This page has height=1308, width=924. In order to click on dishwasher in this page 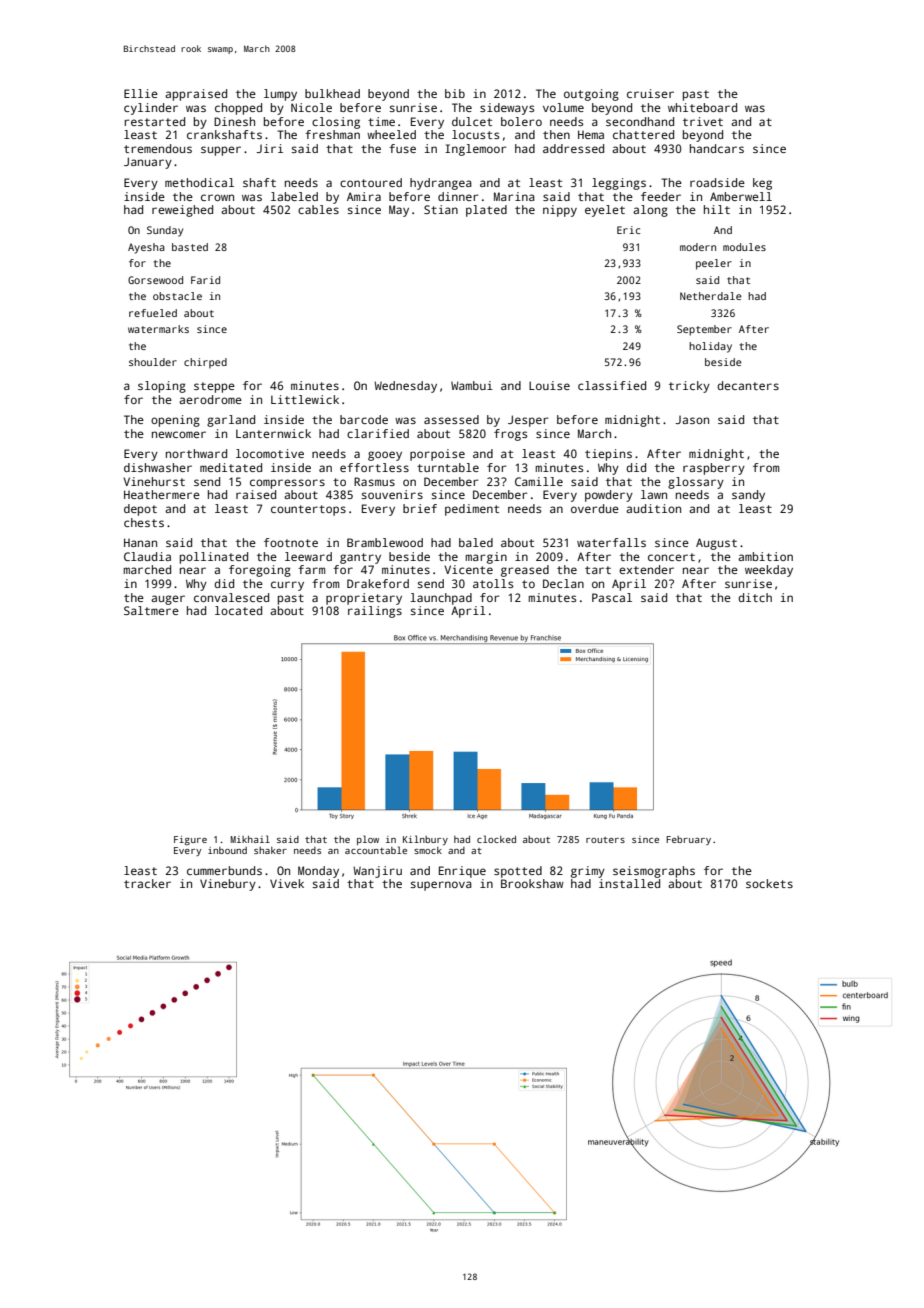, I will do `click(158, 467)`.
